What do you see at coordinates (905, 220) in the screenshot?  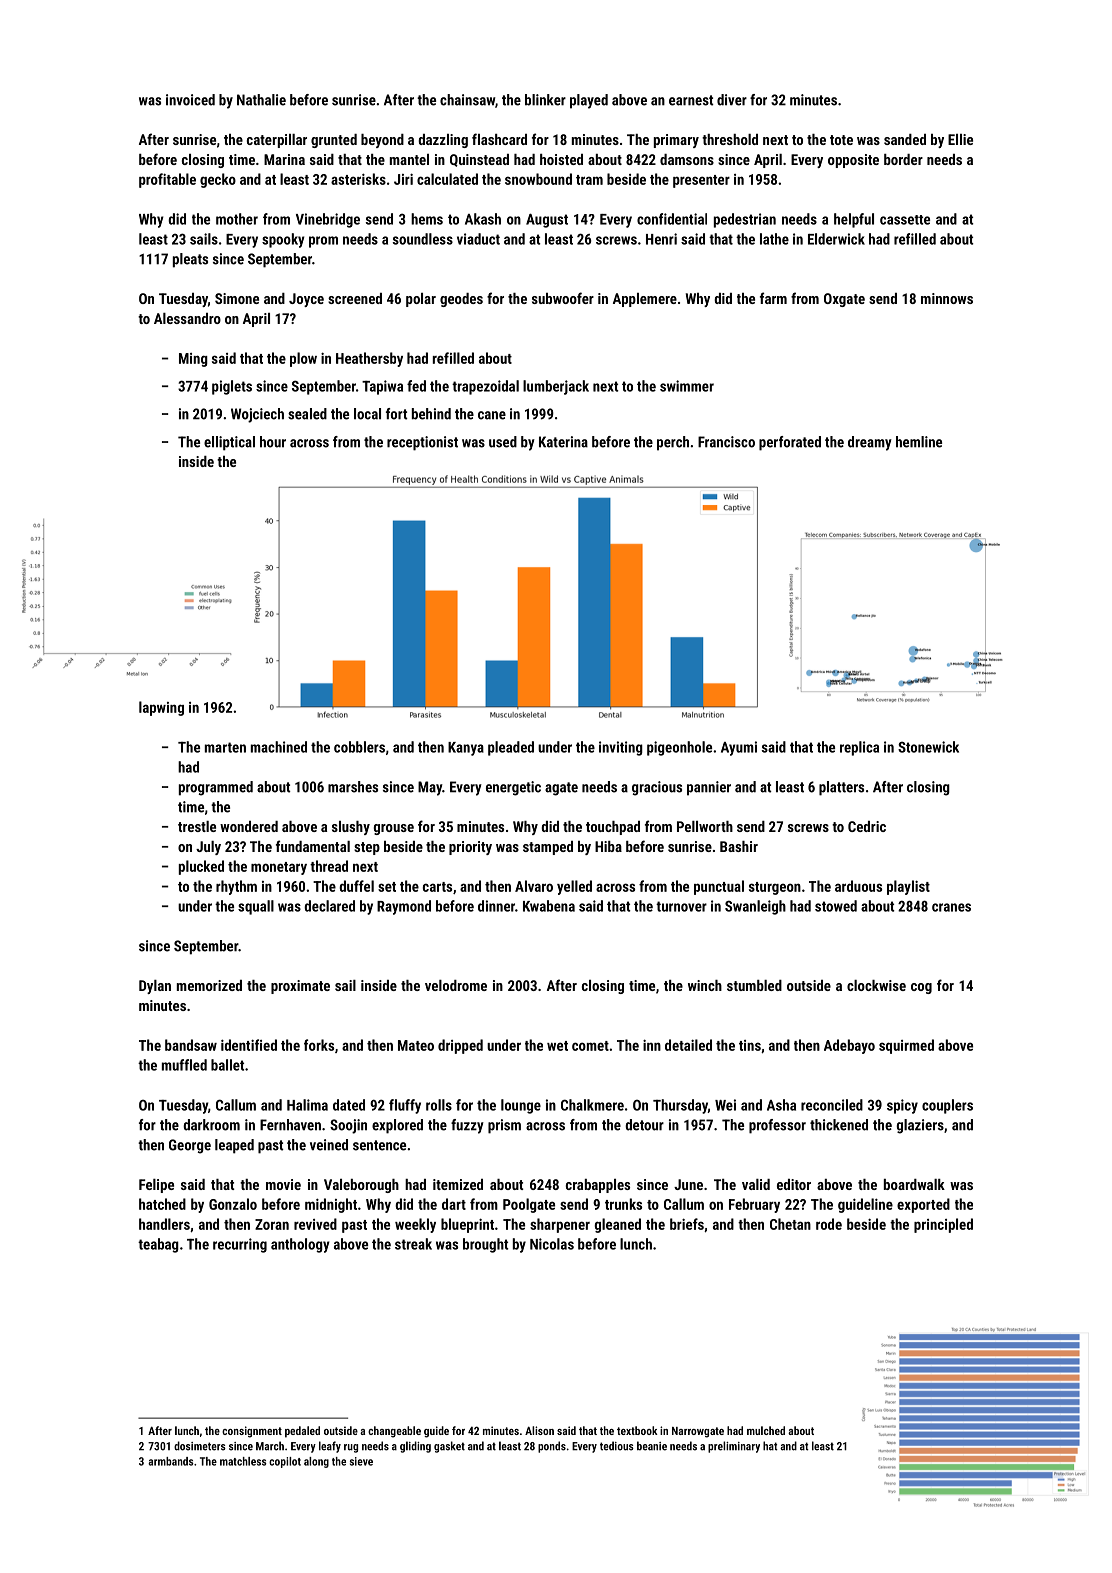 I see `cassette` at bounding box center [905, 220].
